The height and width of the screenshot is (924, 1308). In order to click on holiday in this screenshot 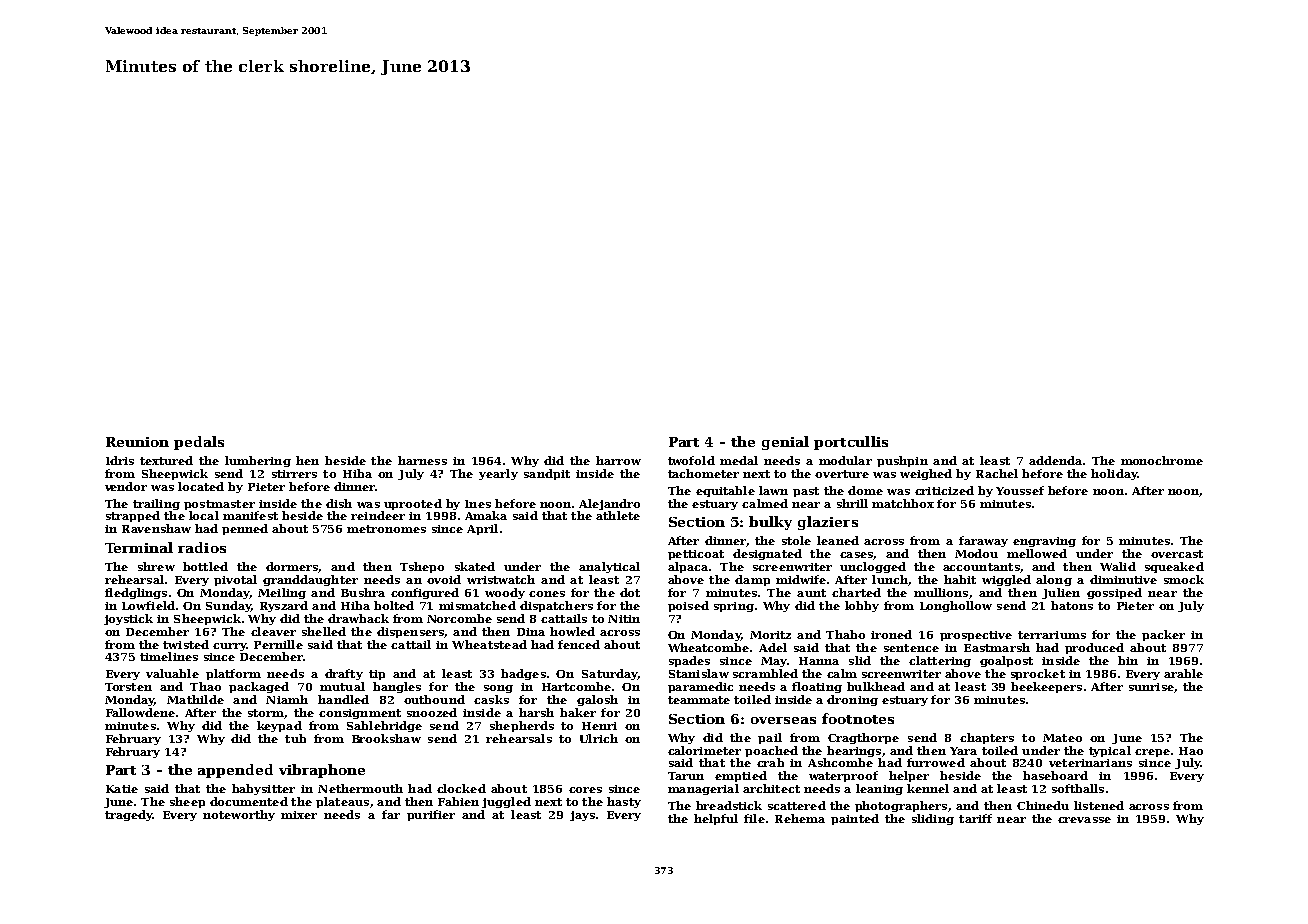, I will do `click(1114, 474)`.
